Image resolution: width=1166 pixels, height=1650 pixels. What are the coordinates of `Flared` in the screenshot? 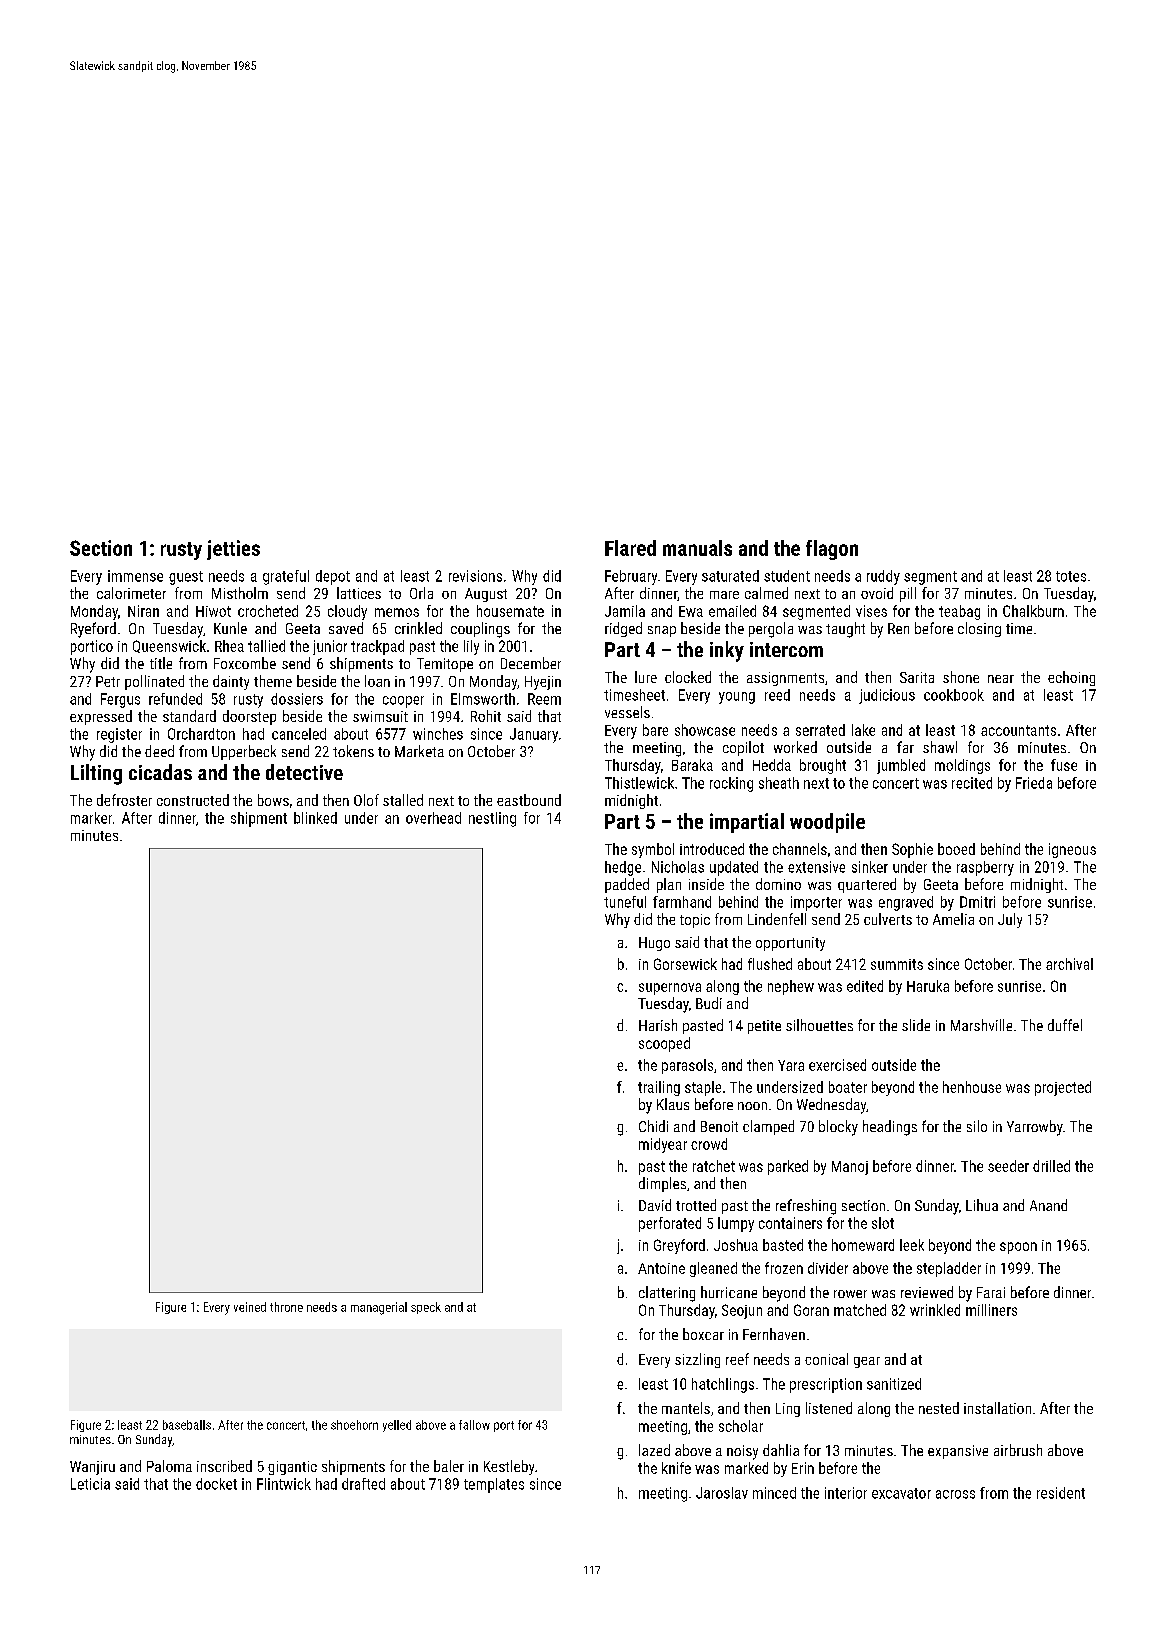 It's located at (630, 548).
